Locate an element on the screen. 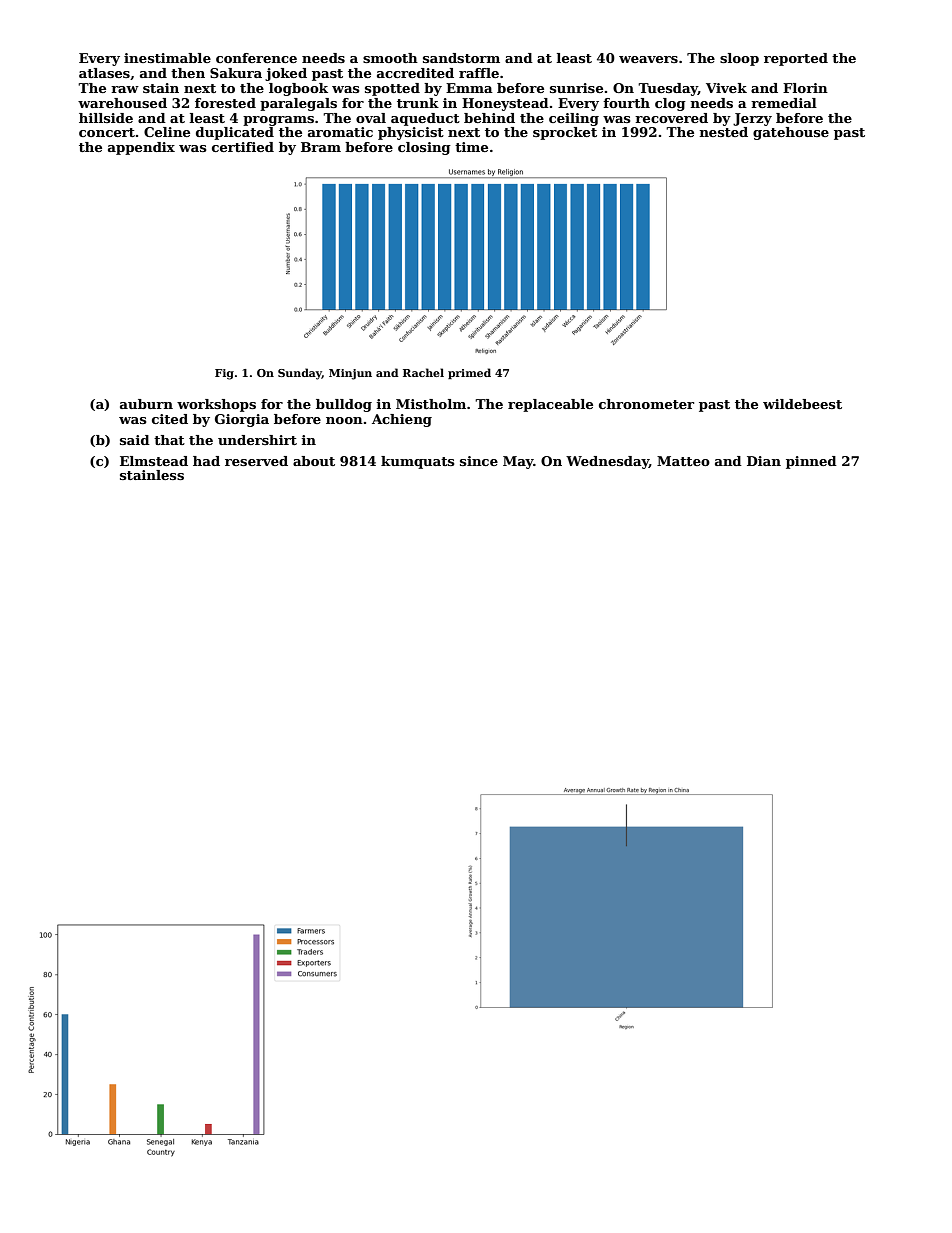  primed is located at coordinates (469, 373).
